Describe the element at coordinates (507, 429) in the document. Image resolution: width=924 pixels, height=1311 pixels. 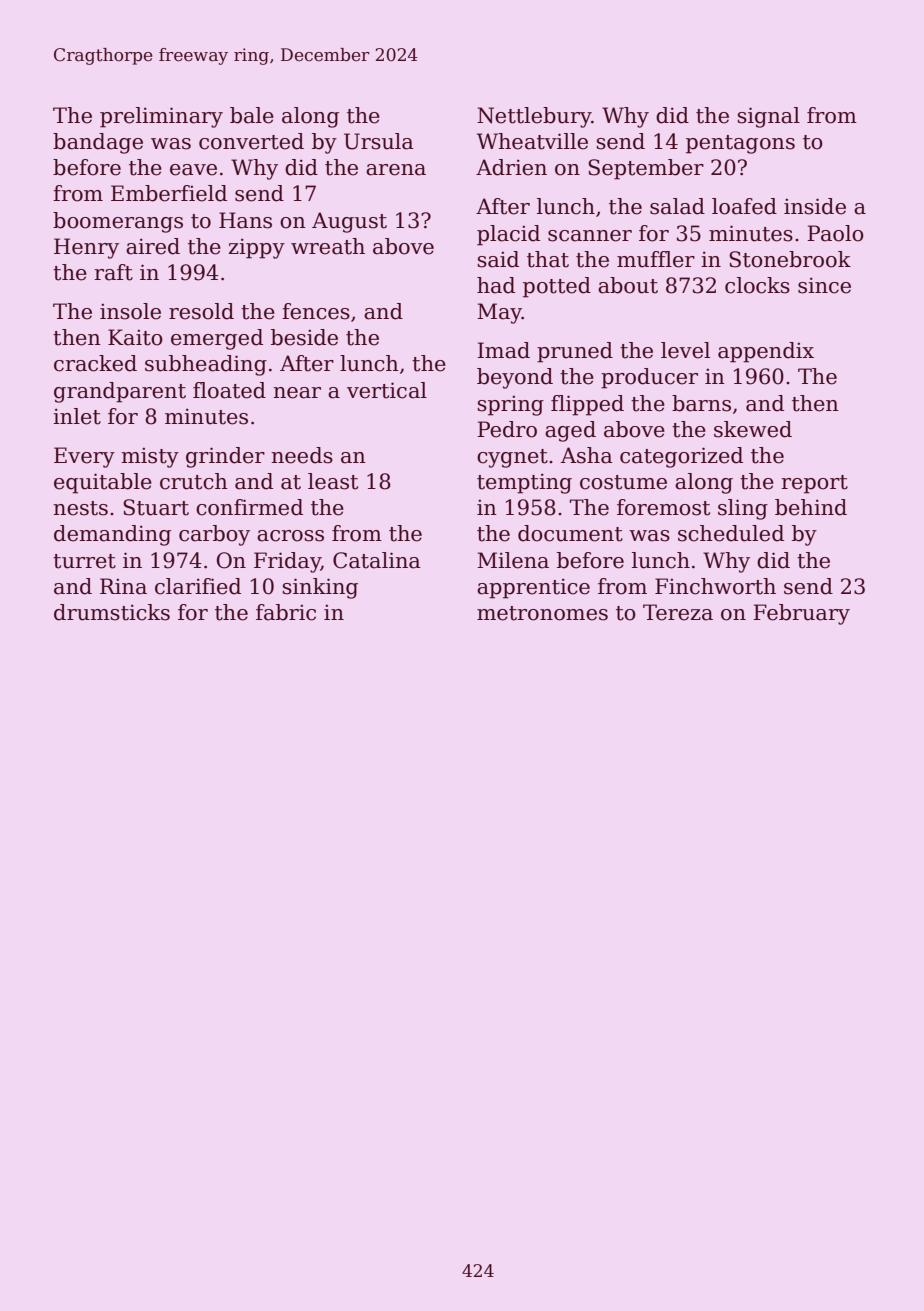
I see `Pedro` at that location.
